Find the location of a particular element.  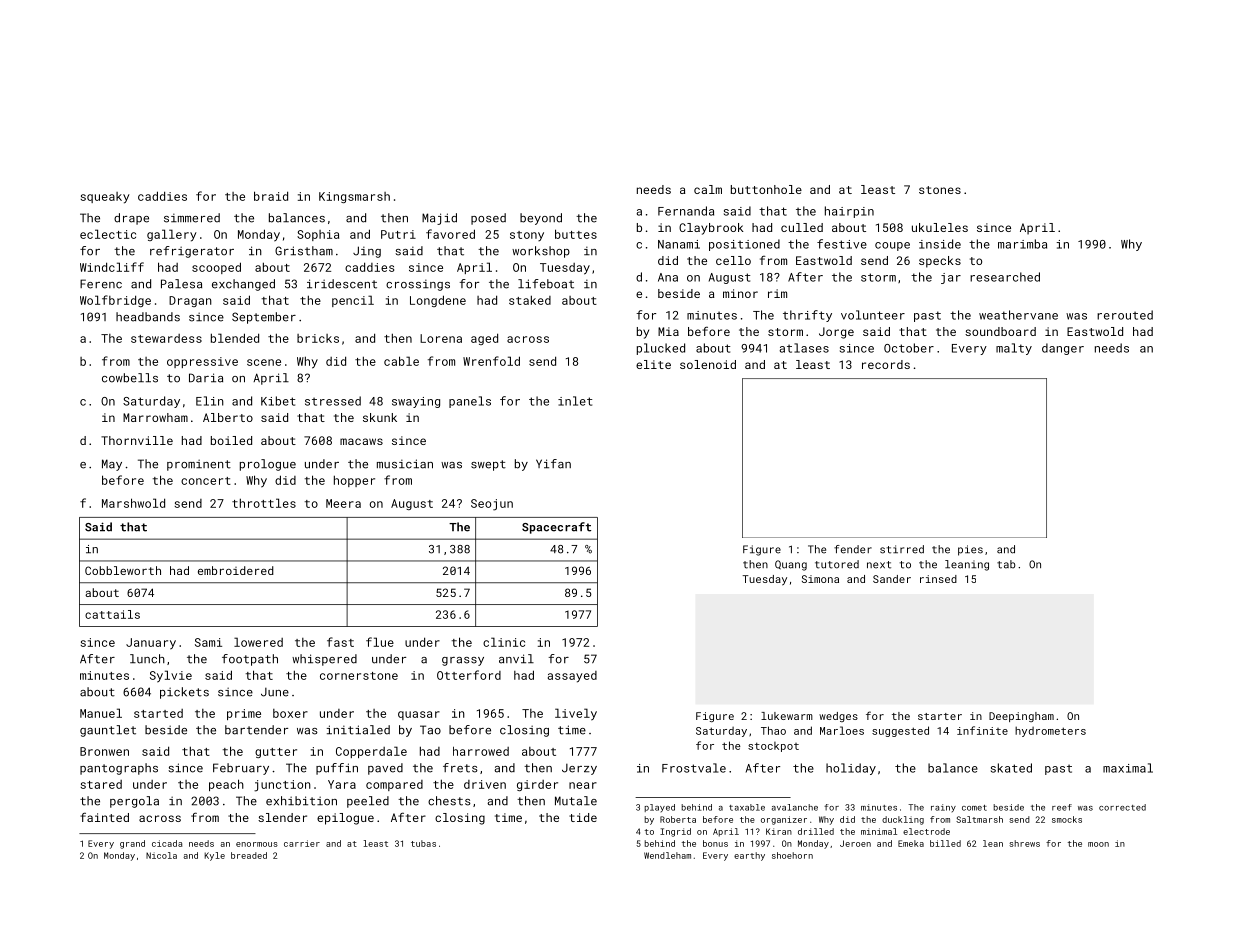

coupe is located at coordinates (892, 246).
